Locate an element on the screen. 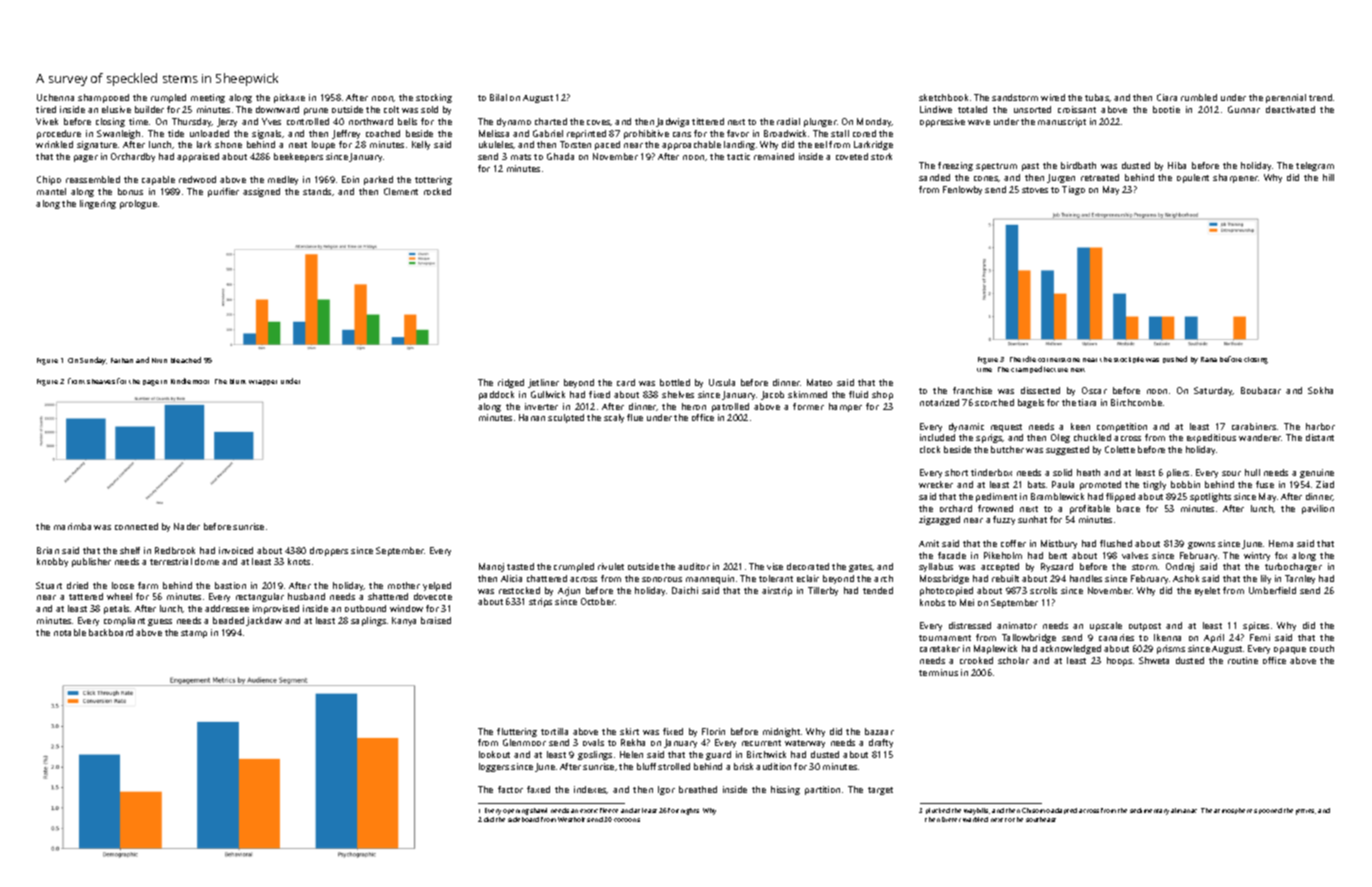 Image resolution: width=1372 pixels, height=887 pixels. Alicia is located at coordinates (511, 578).
